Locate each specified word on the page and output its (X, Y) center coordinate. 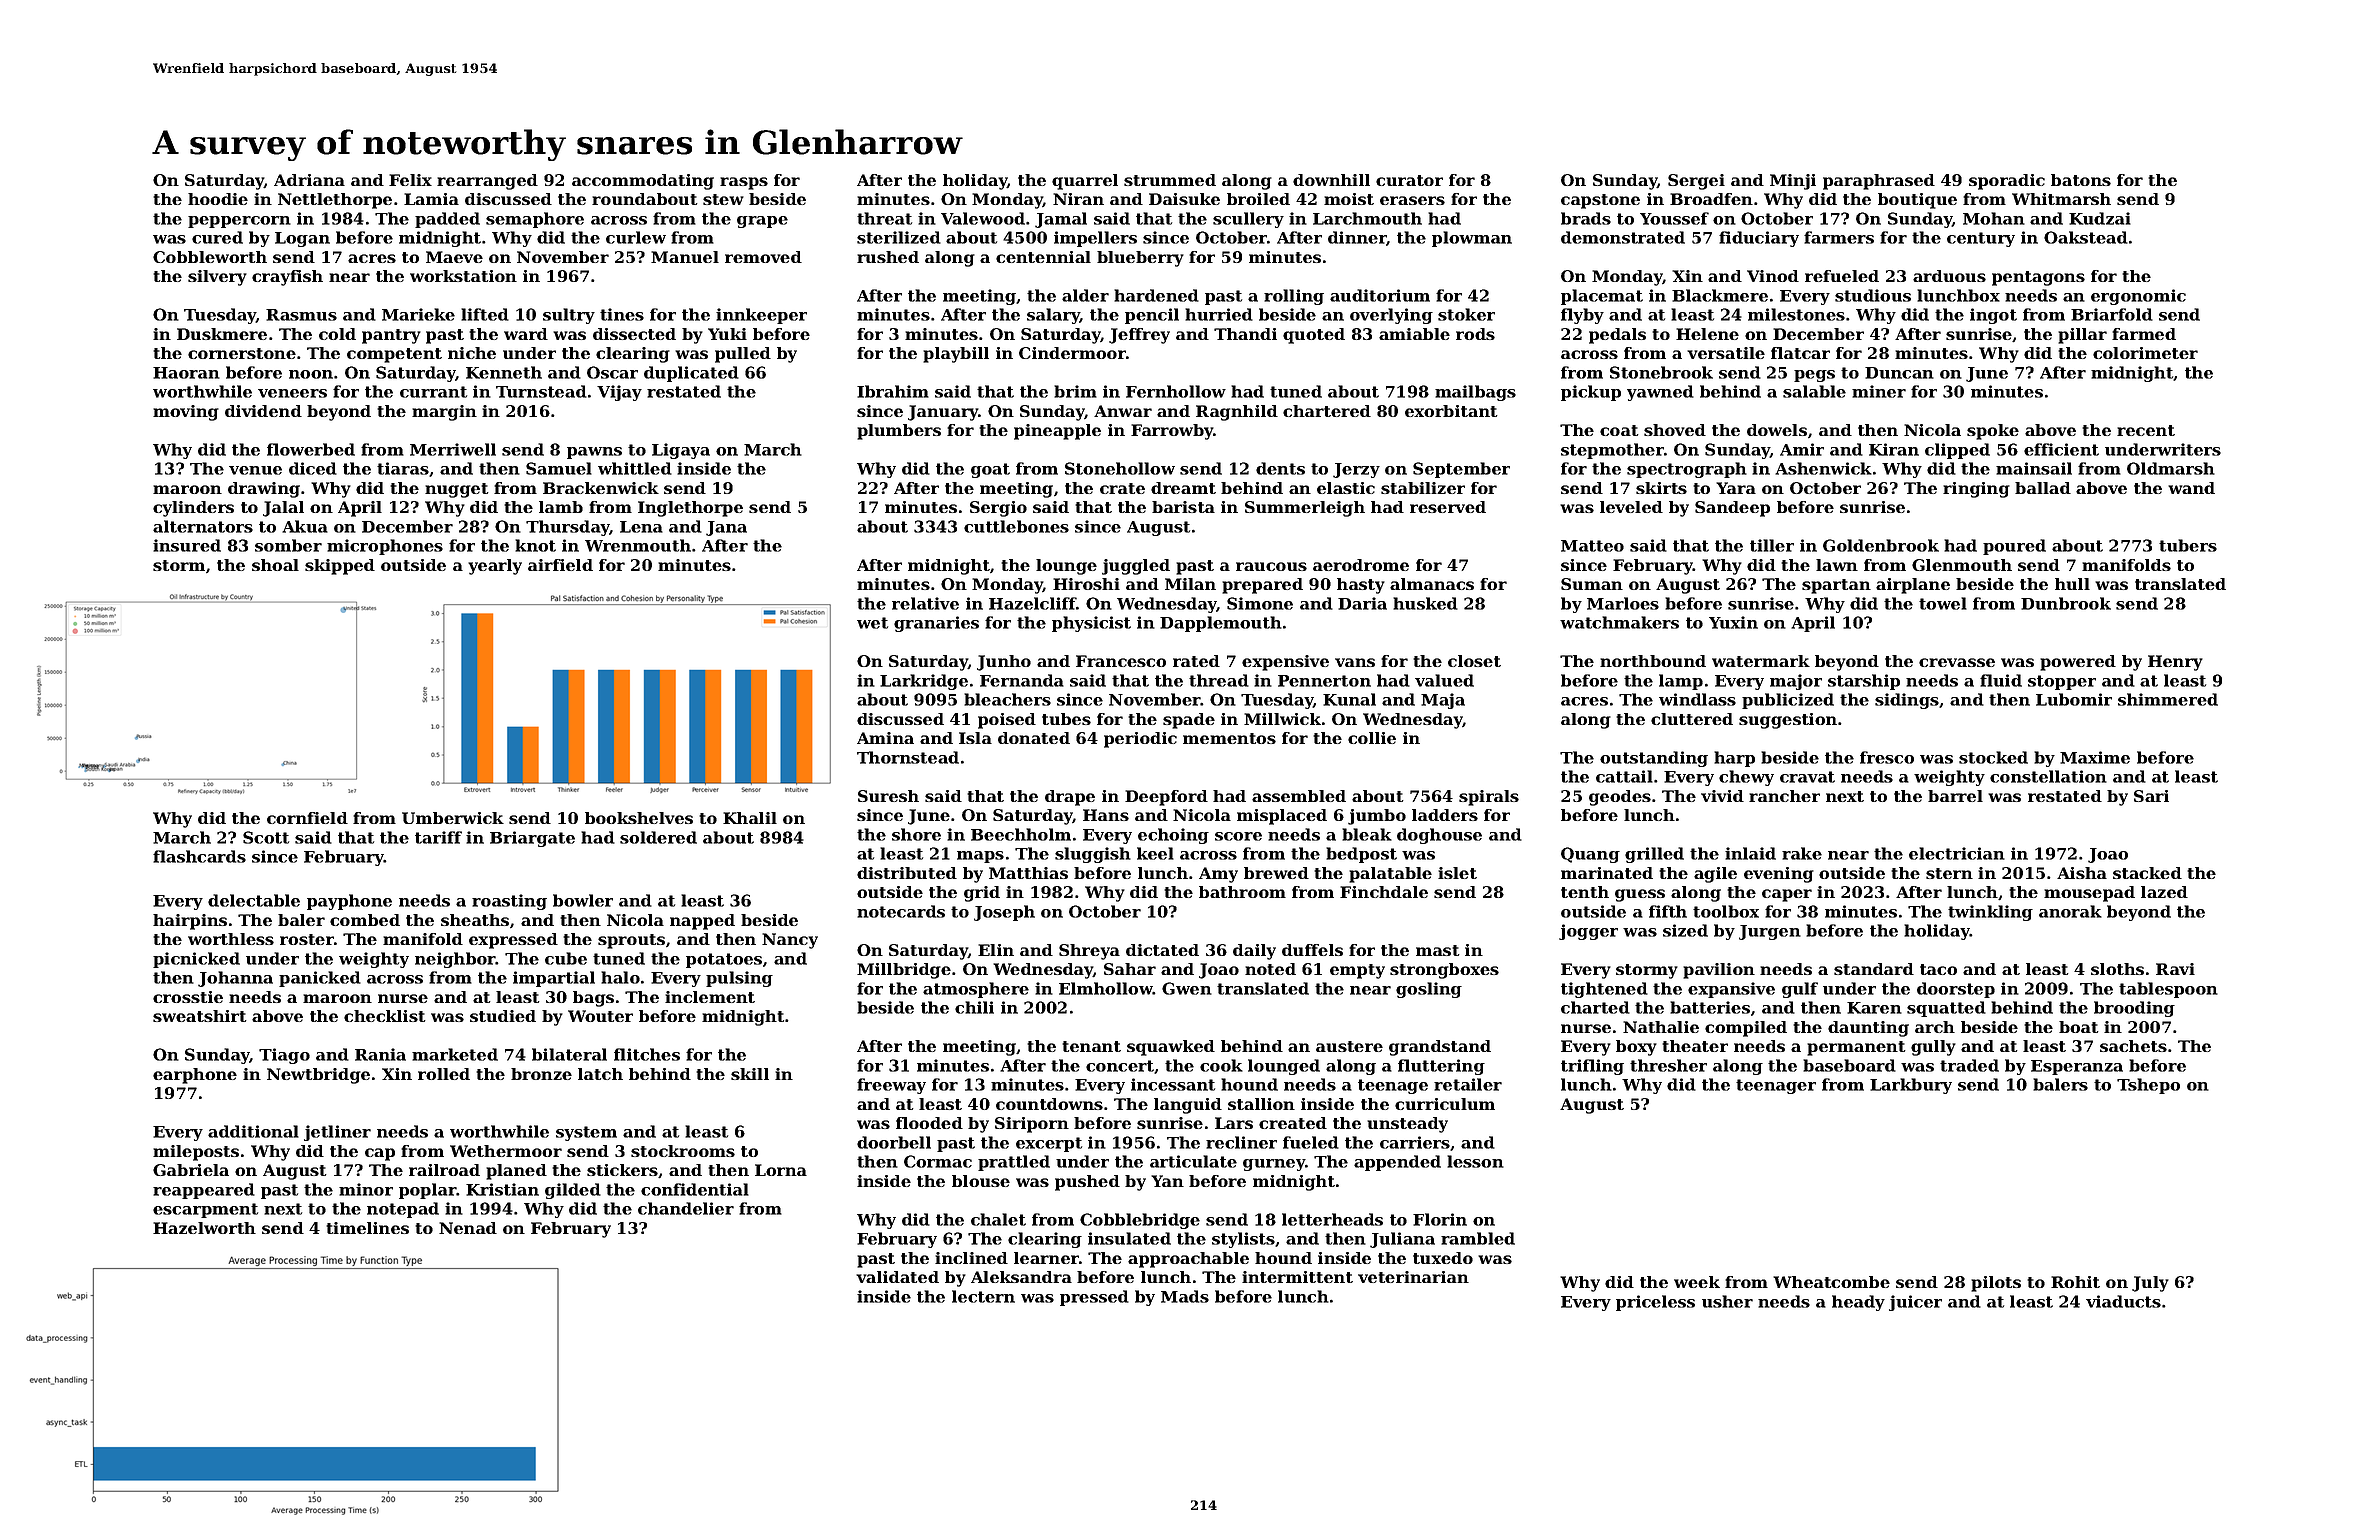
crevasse (1957, 662)
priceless (1655, 1303)
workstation (463, 276)
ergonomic (2138, 297)
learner (1046, 1258)
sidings (1907, 701)
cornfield (307, 818)
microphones (385, 547)
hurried (1219, 314)
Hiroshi (1086, 584)
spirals (1489, 798)
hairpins (190, 922)
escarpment (205, 1210)
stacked (2147, 873)
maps (980, 857)
